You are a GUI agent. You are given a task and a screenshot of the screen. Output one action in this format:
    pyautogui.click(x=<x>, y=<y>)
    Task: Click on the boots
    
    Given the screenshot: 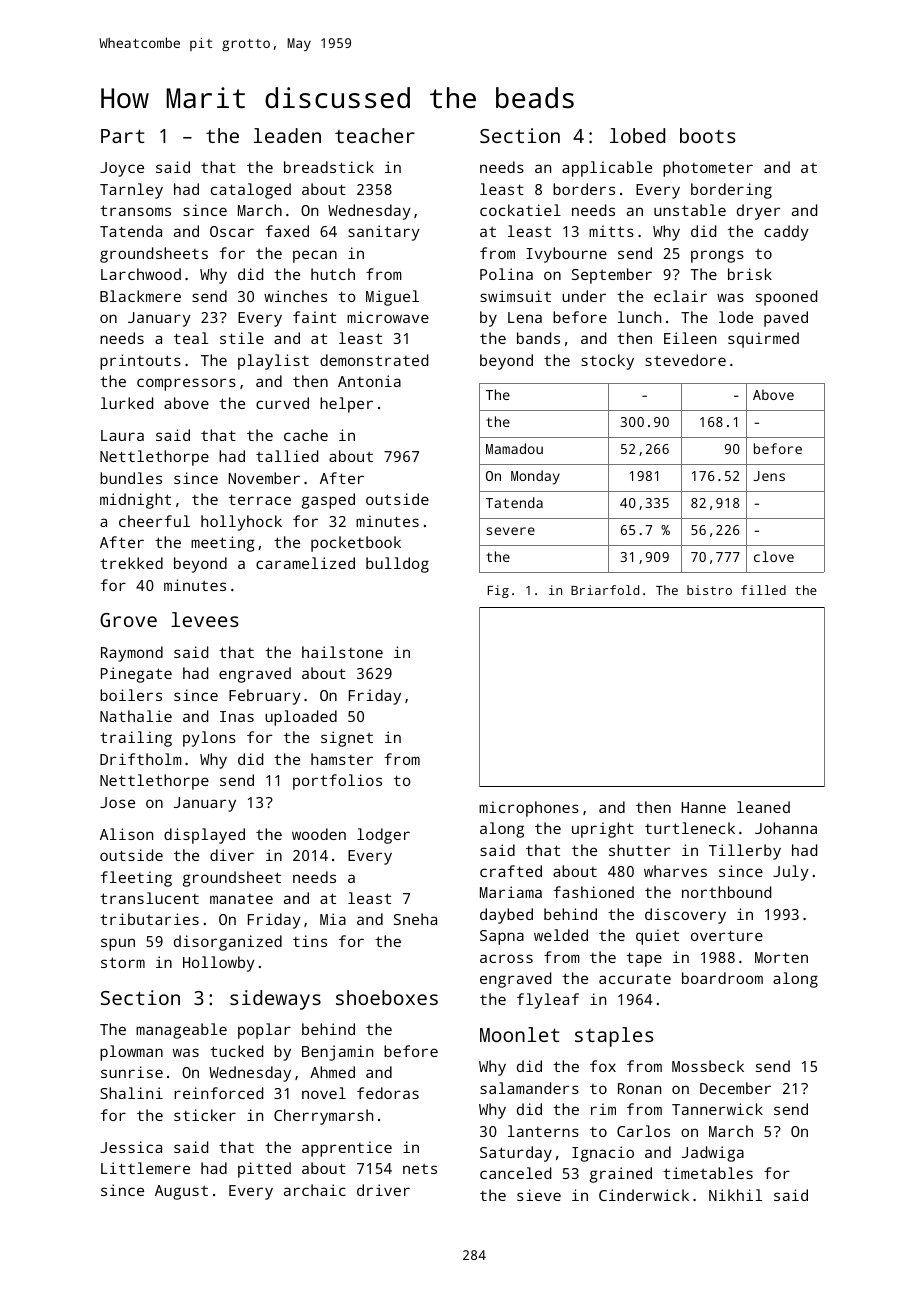 What is the action you would take?
    pyautogui.click(x=708, y=135)
